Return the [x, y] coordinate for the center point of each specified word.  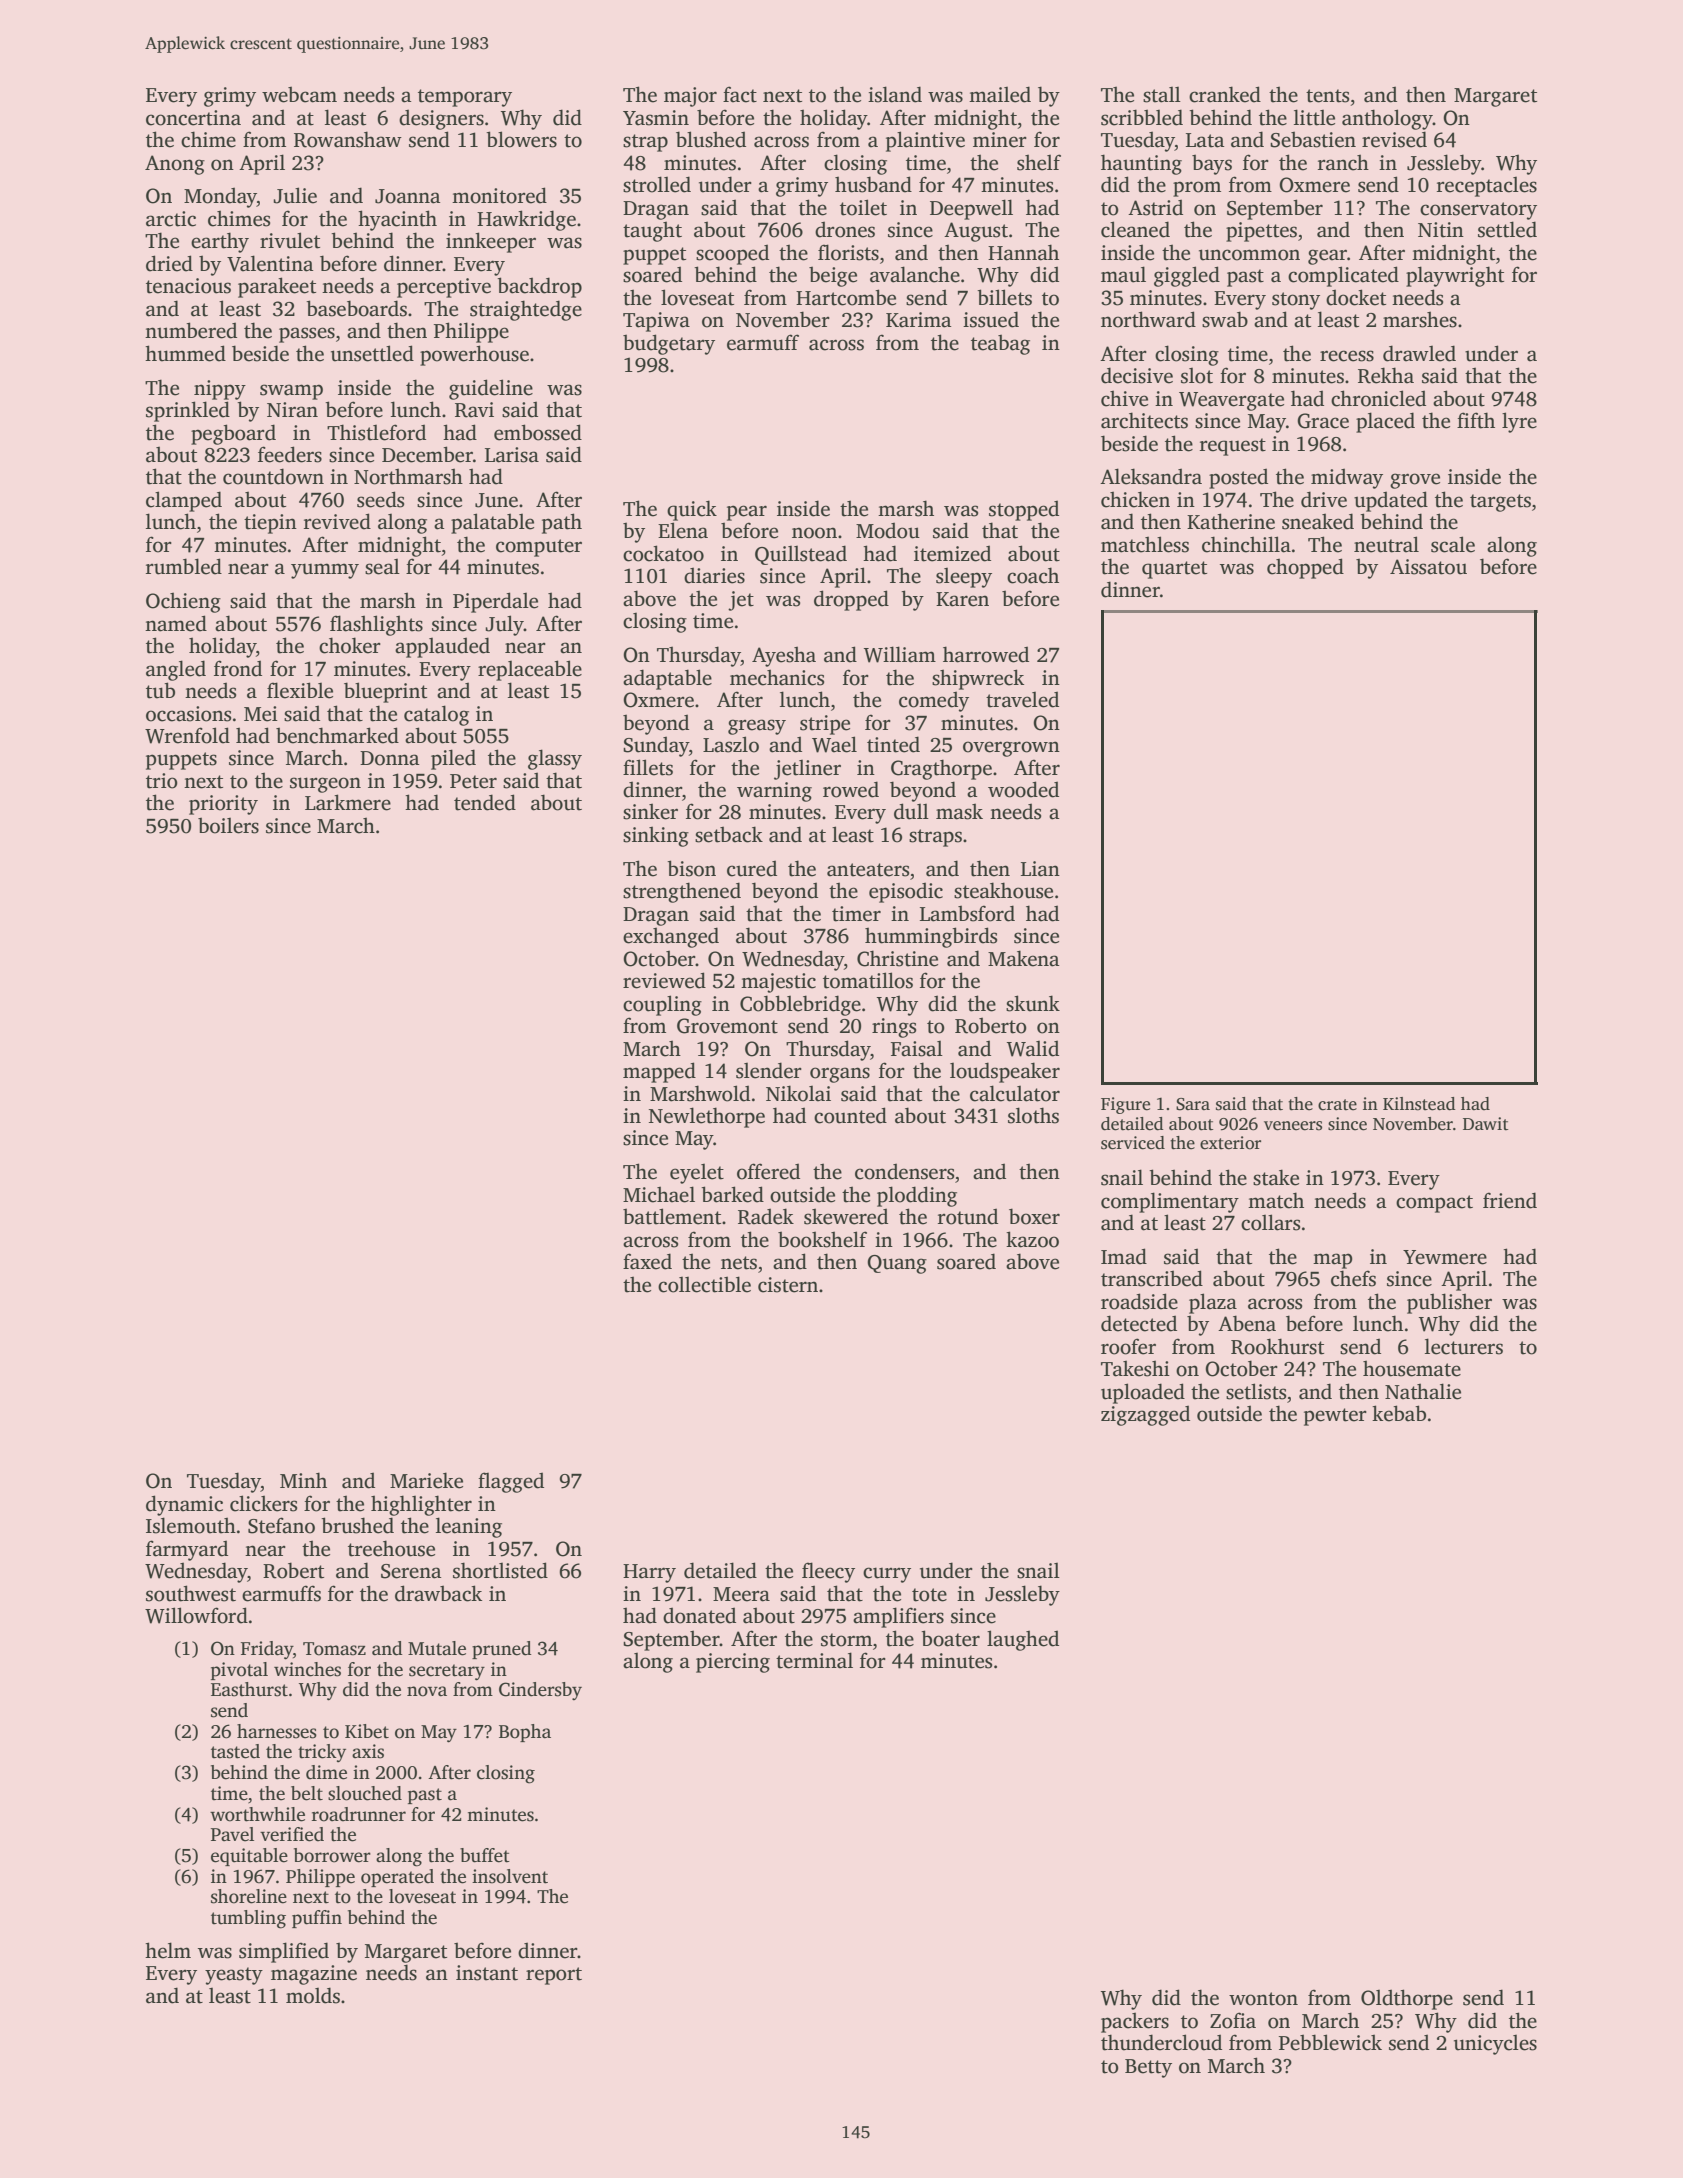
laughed [1023, 1640]
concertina [193, 118]
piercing [733, 1663]
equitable [249, 1857]
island [895, 94]
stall [1162, 95]
